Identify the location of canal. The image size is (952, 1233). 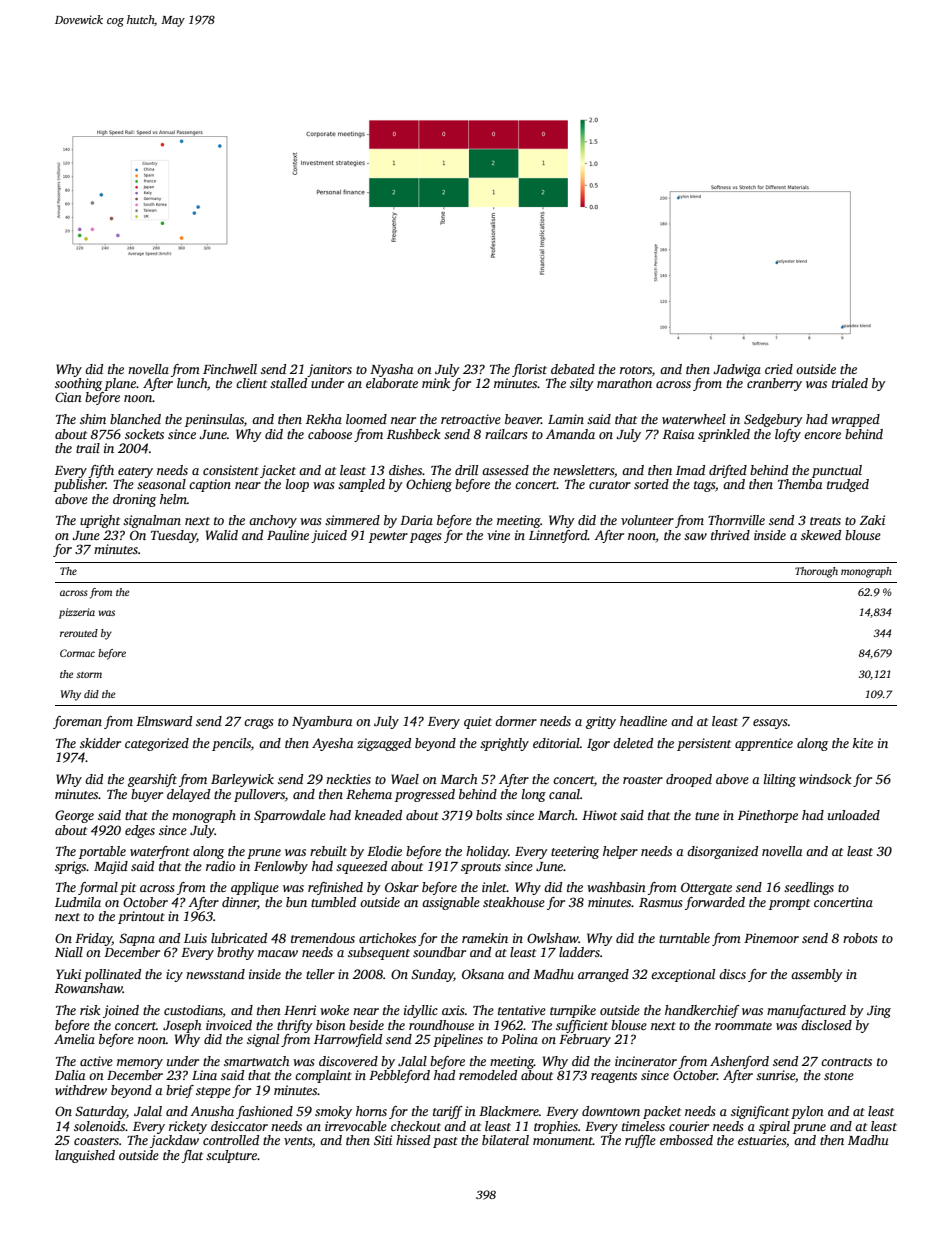
(564, 794).
